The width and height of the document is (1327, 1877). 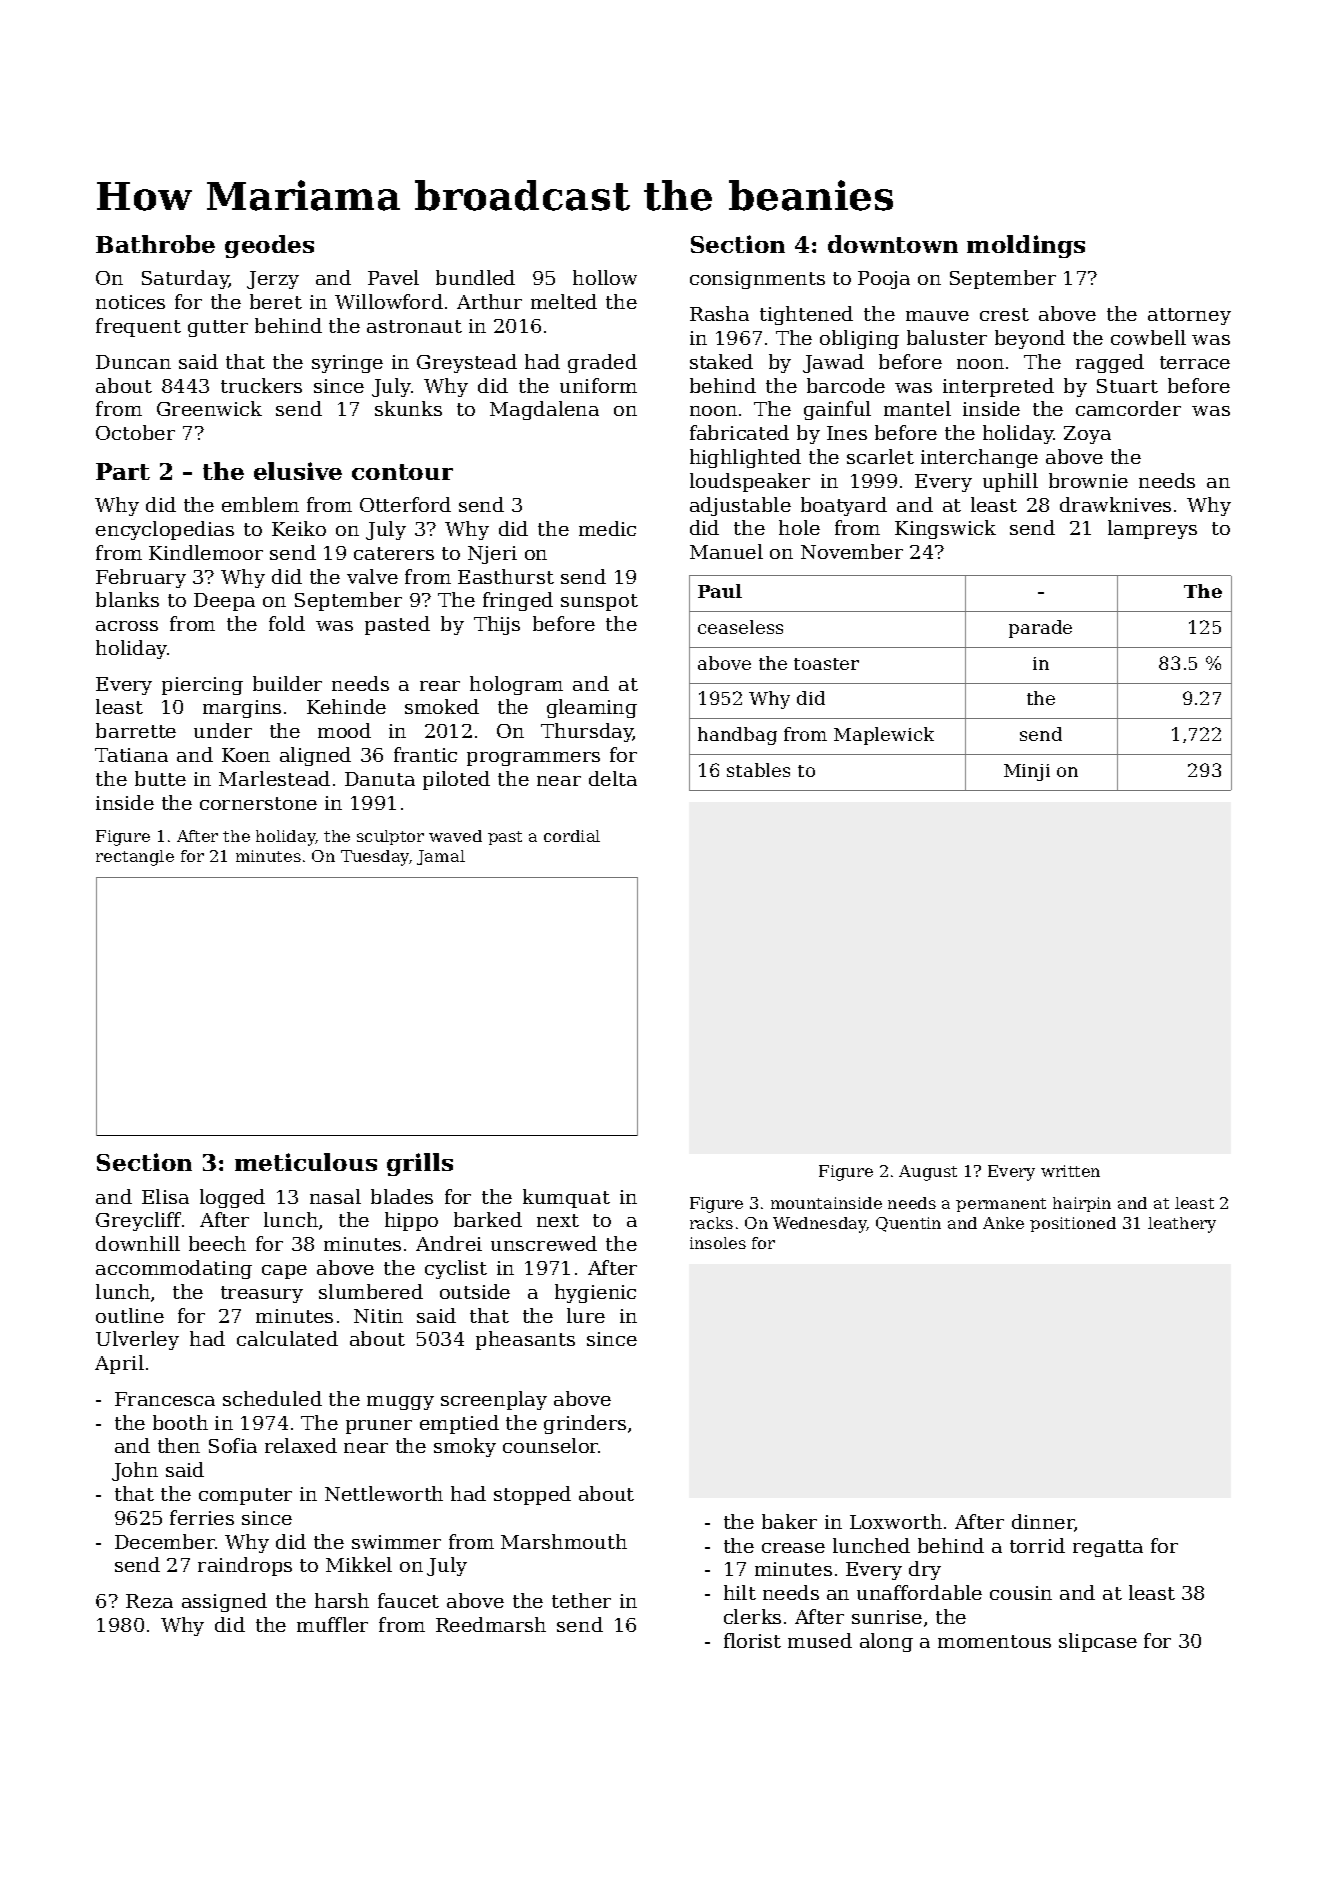 What do you see at coordinates (544, 410) in the document?
I see `Magdalena` at bounding box center [544, 410].
